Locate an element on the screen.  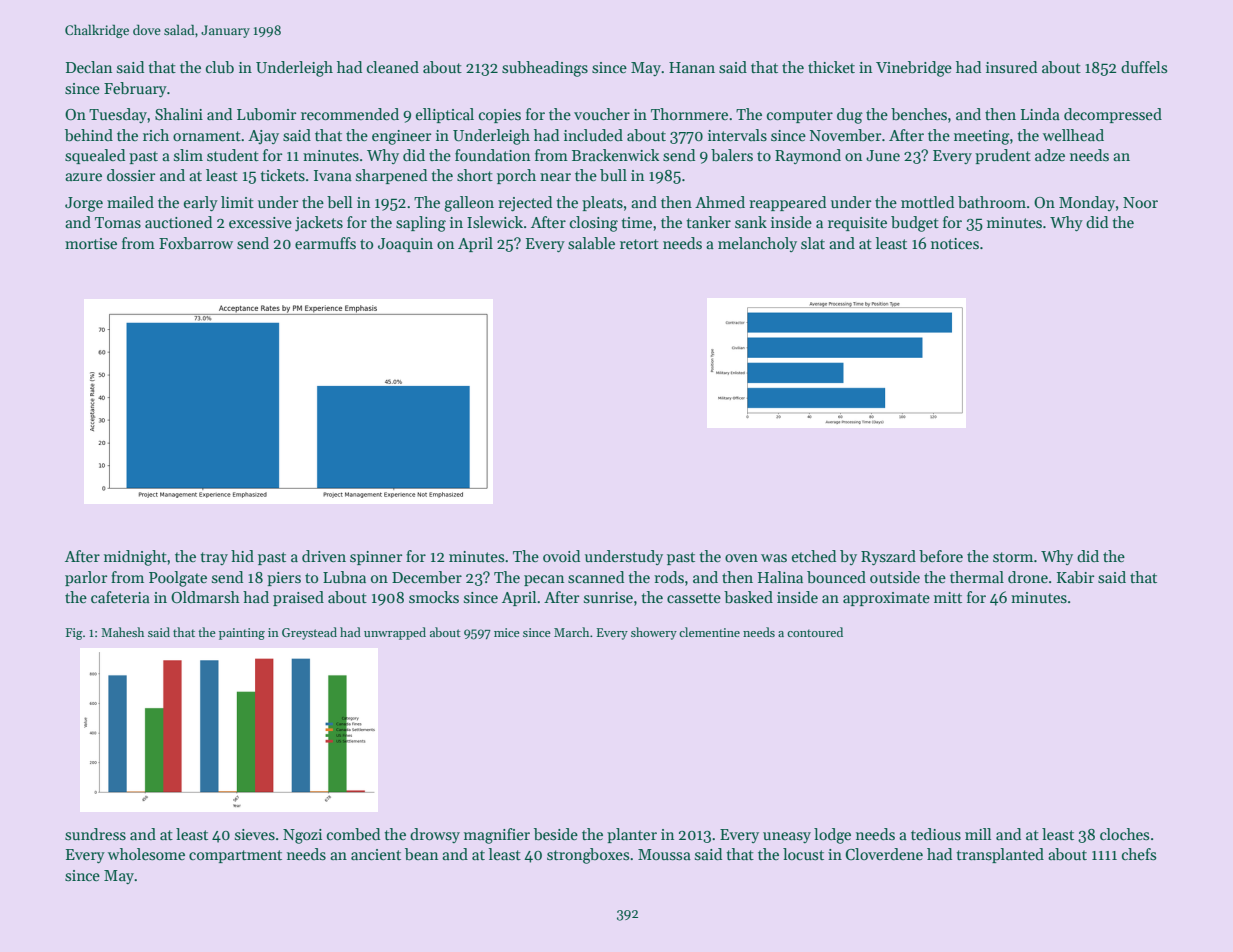
wholesome is located at coordinates (146, 854).
